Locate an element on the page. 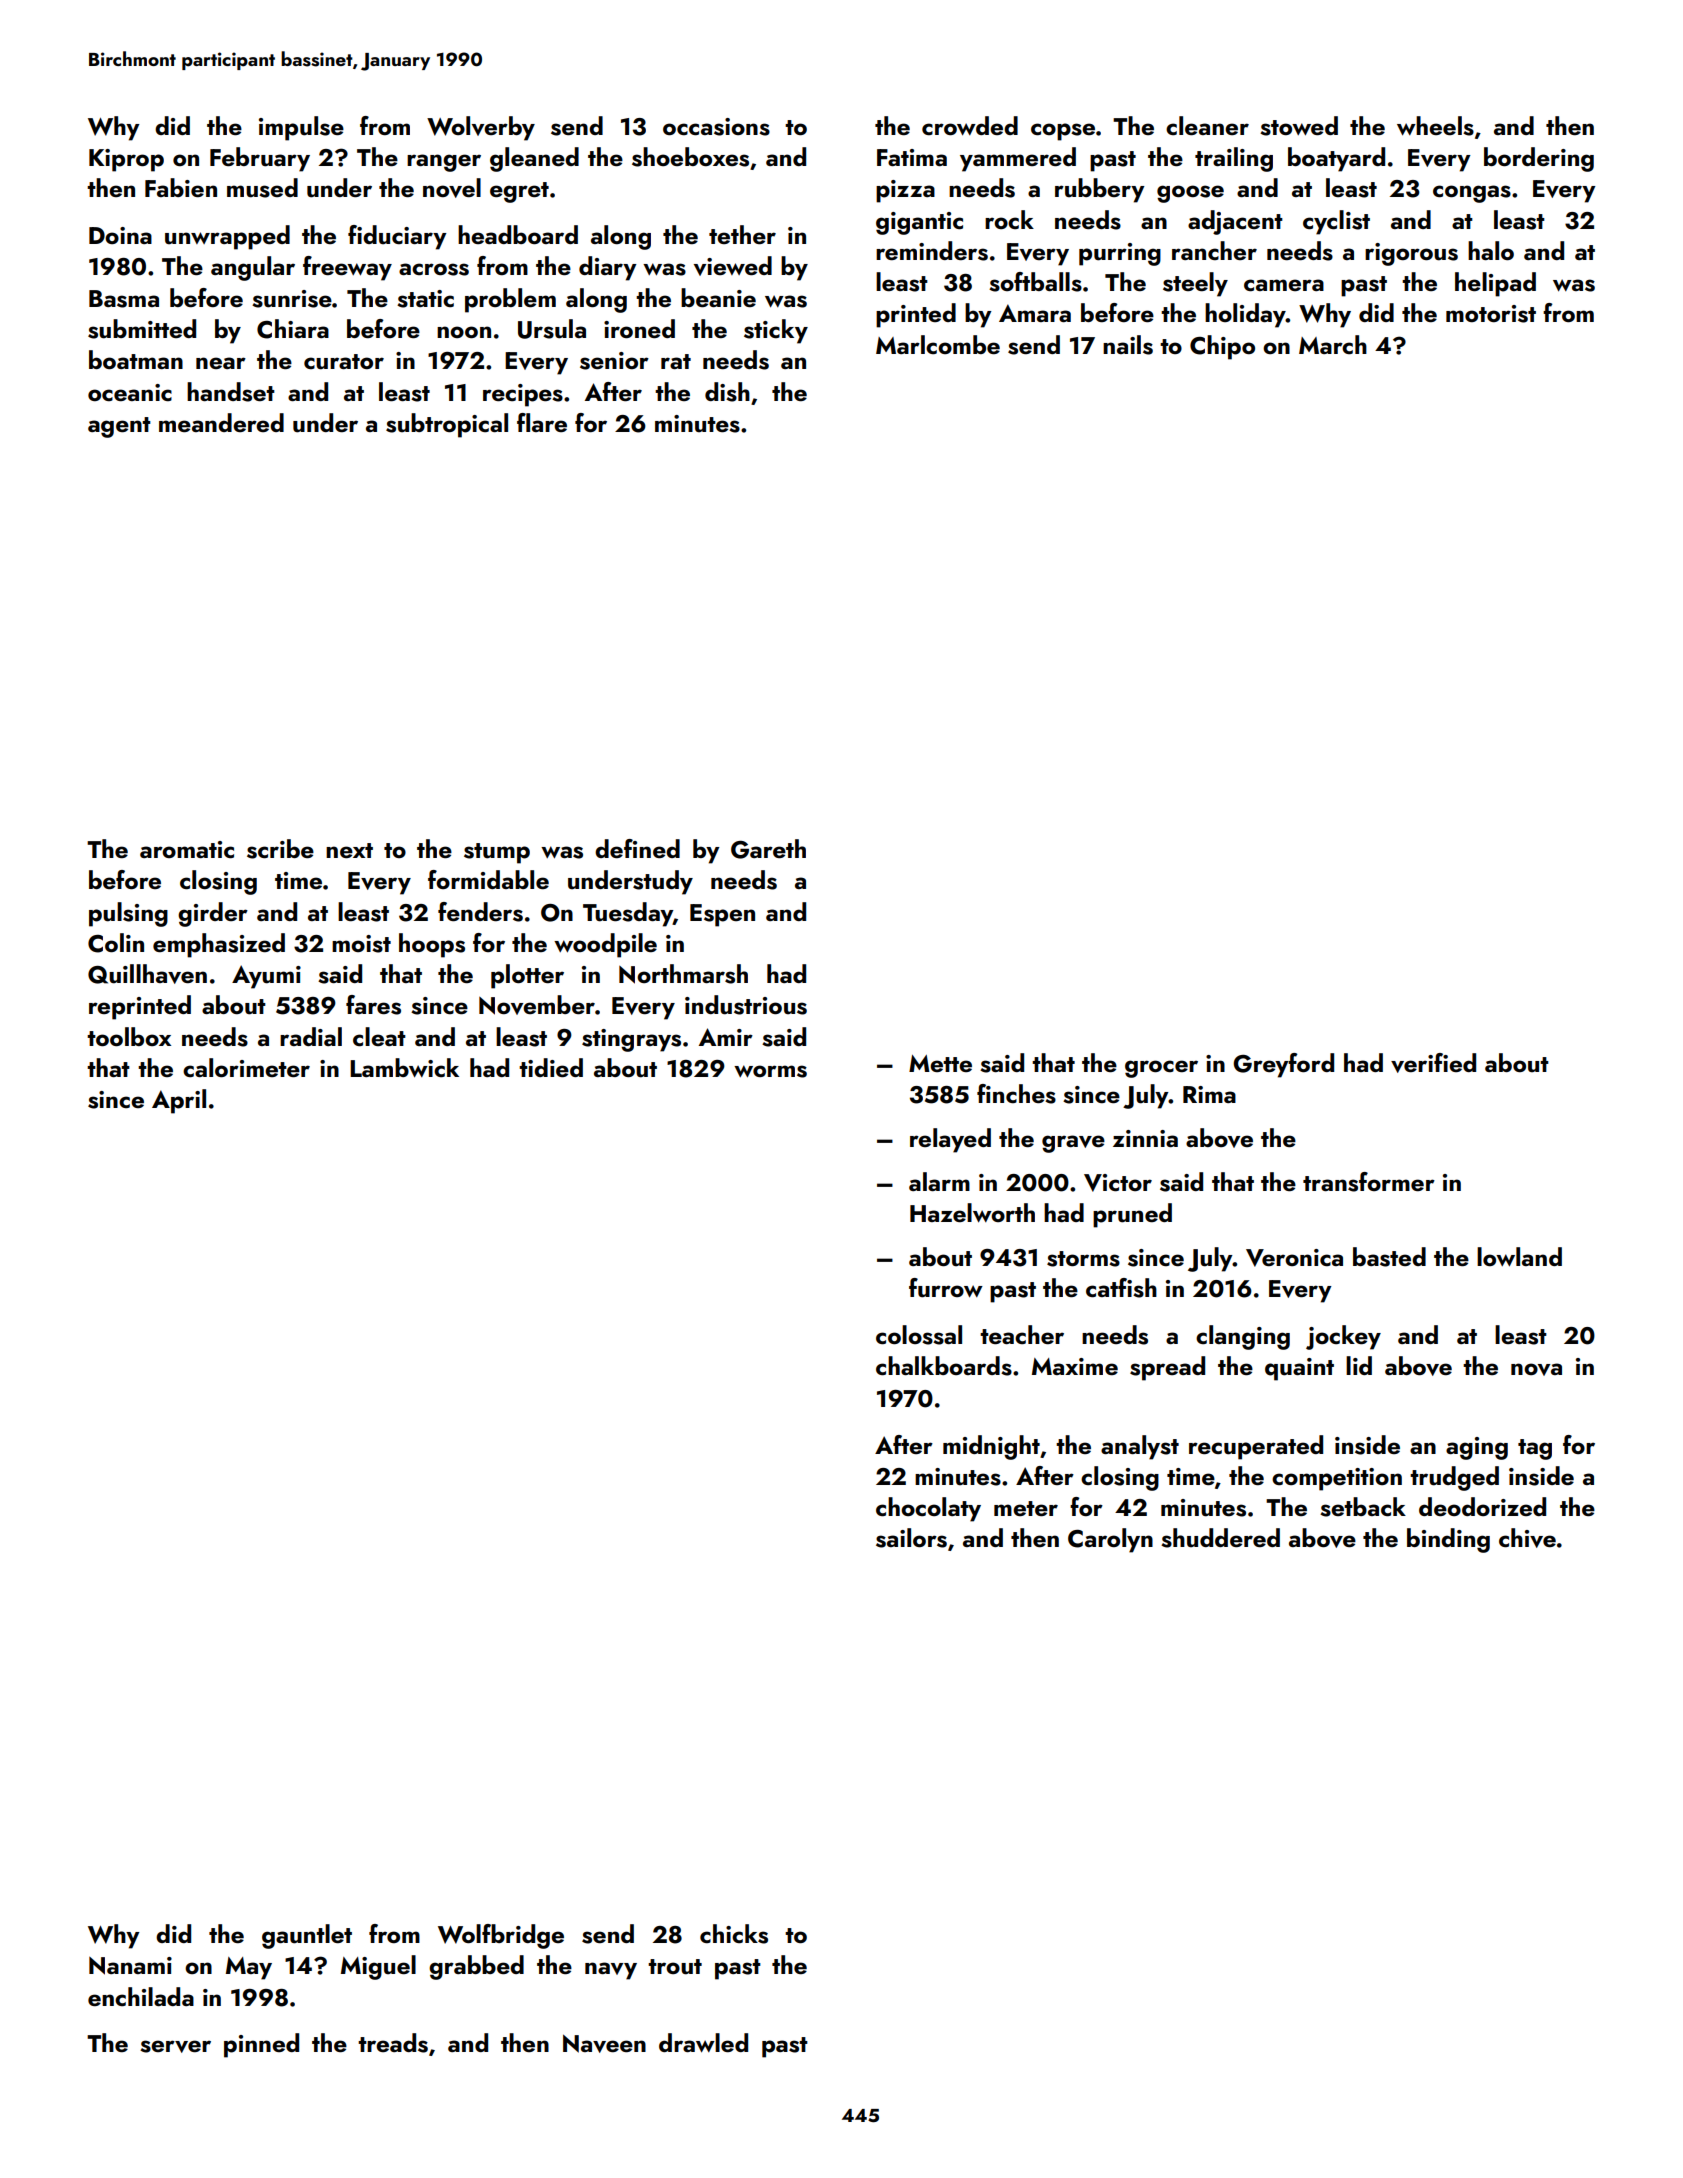  competition is located at coordinates (1337, 1479).
